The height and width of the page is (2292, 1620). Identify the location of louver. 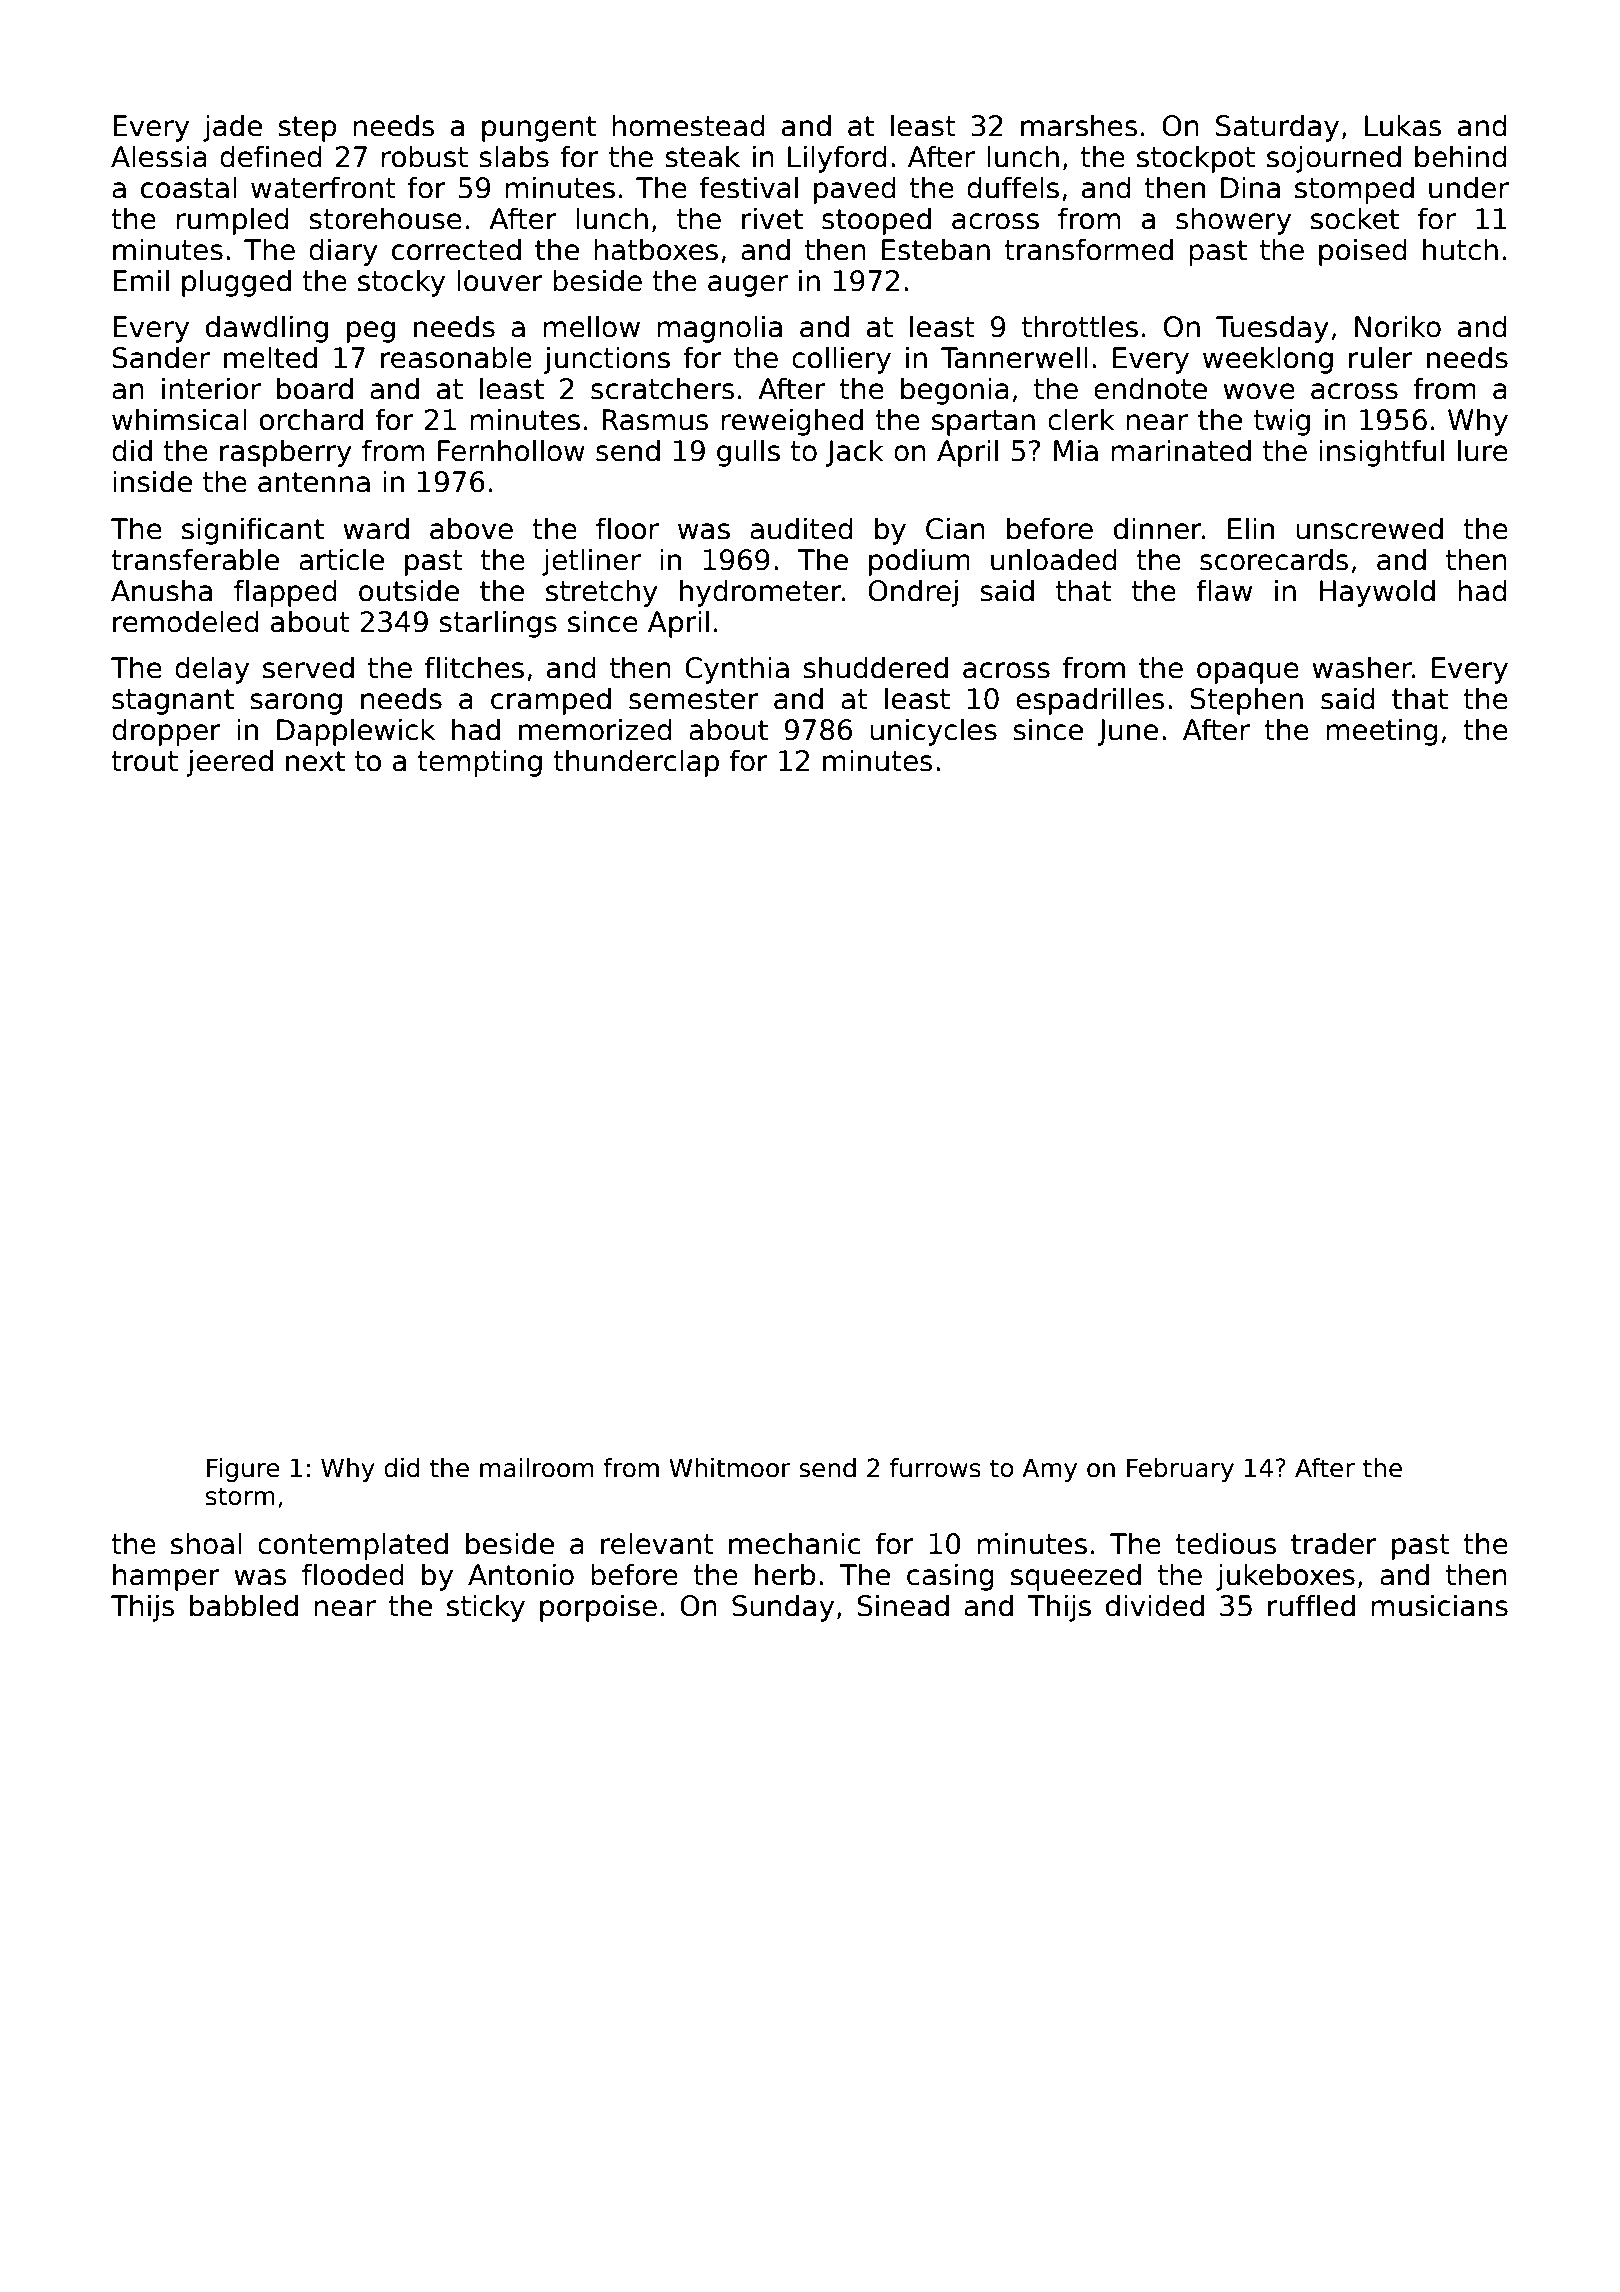
(500, 280).
